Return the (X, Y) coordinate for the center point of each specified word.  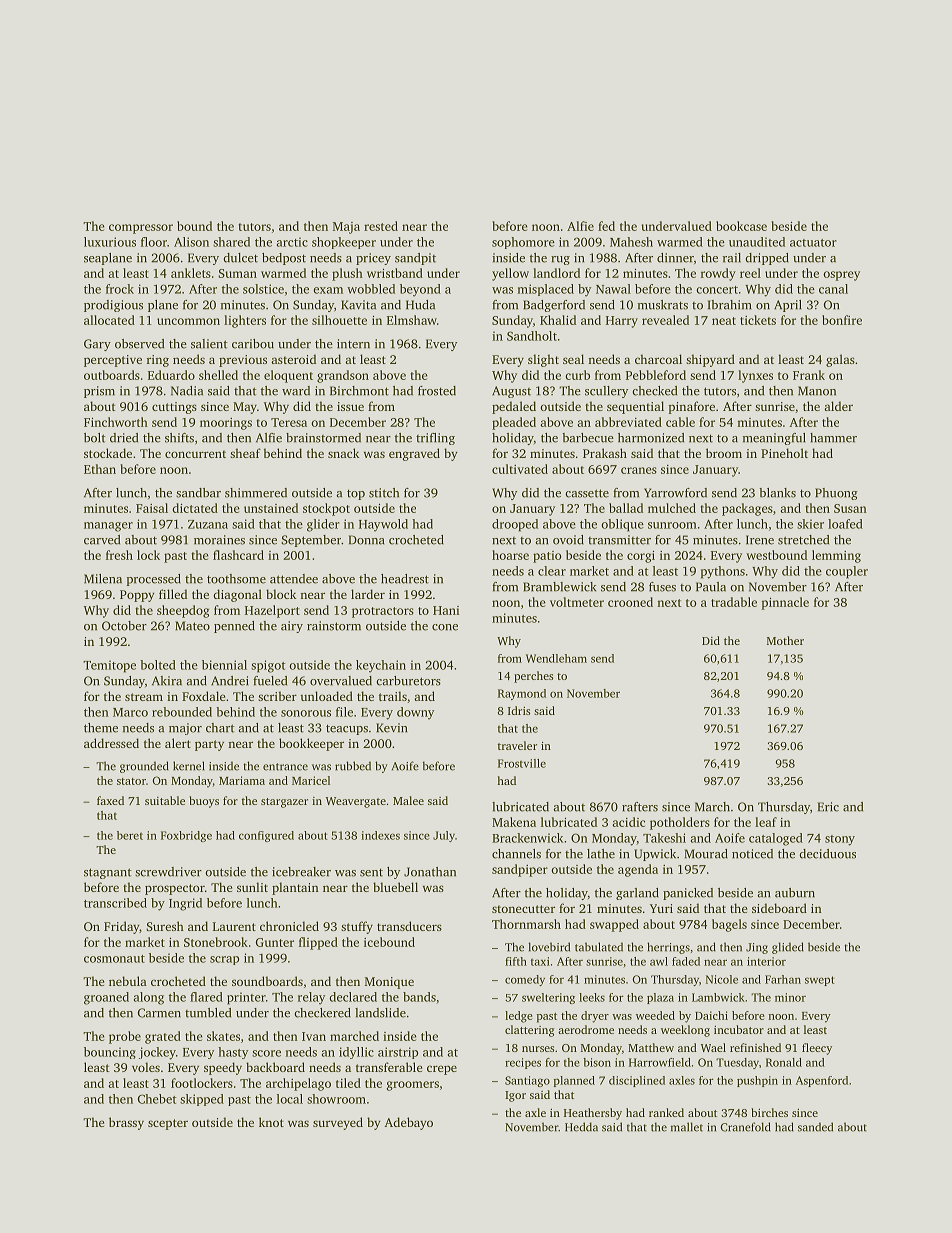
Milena (103, 579)
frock (120, 289)
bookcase (741, 226)
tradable (734, 602)
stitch (384, 493)
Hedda (581, 1127)
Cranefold (745, 1127)
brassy (126, 1123)
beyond (420, 290)
